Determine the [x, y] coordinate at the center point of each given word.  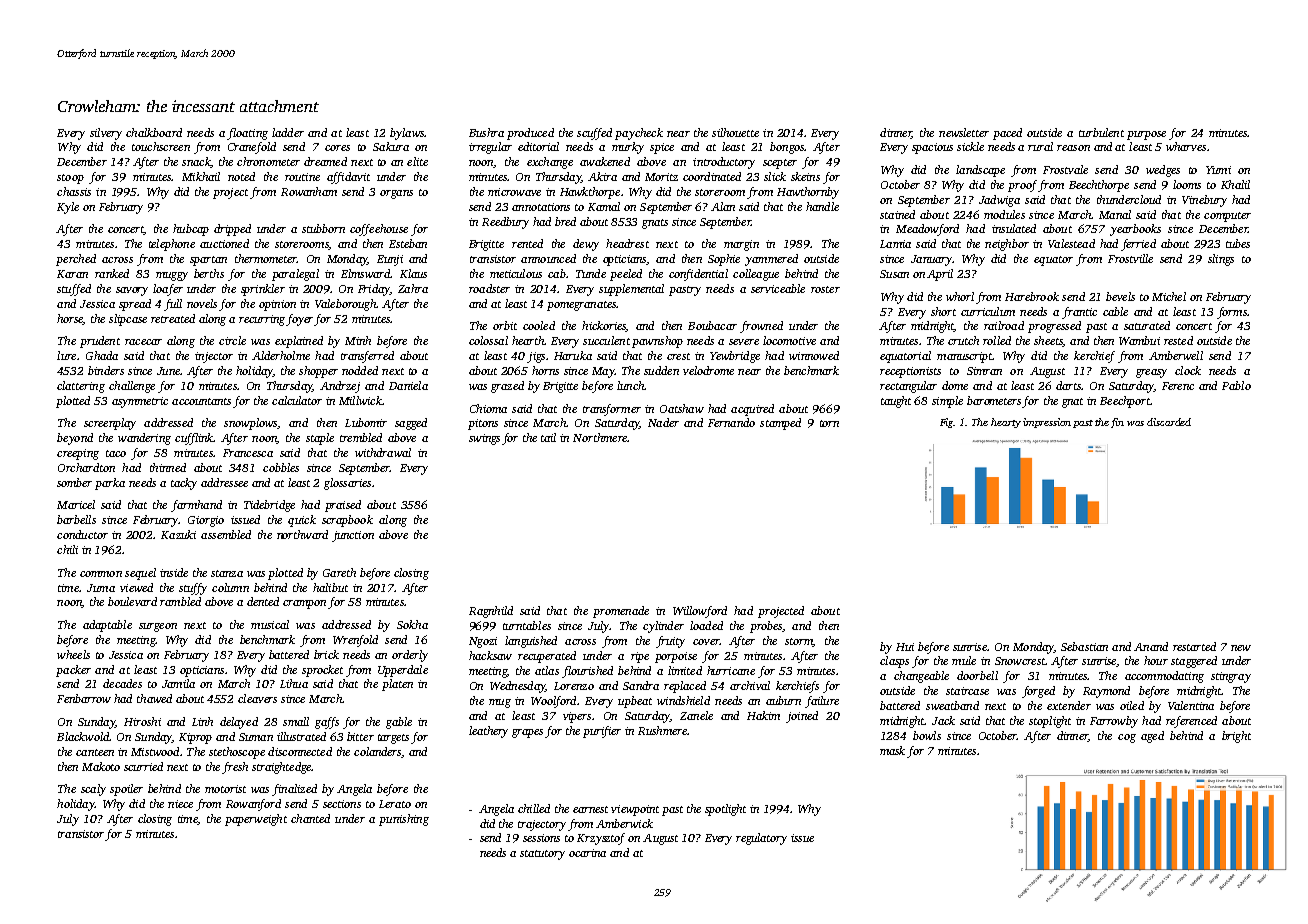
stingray [1231, 677]
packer [73, 671]
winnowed [814, 355]
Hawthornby [808, 193]
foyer [300, 320]
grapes [527, 733]
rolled [997, 340]
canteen [95, 752]
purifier [602, 732]
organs [396, 194]
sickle [970, 146]
